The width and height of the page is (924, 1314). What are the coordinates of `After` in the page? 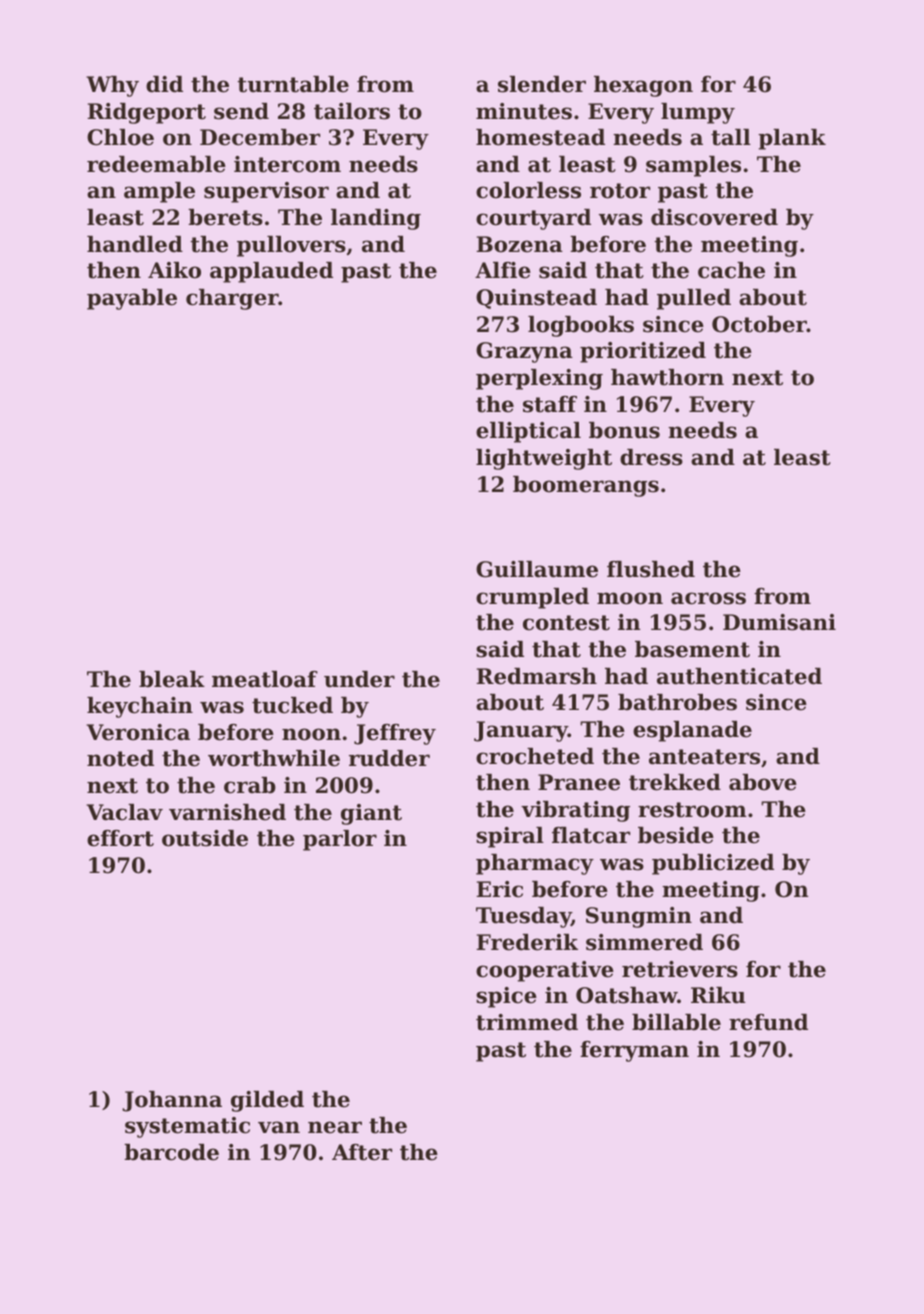 It's located at (362, 1152).
